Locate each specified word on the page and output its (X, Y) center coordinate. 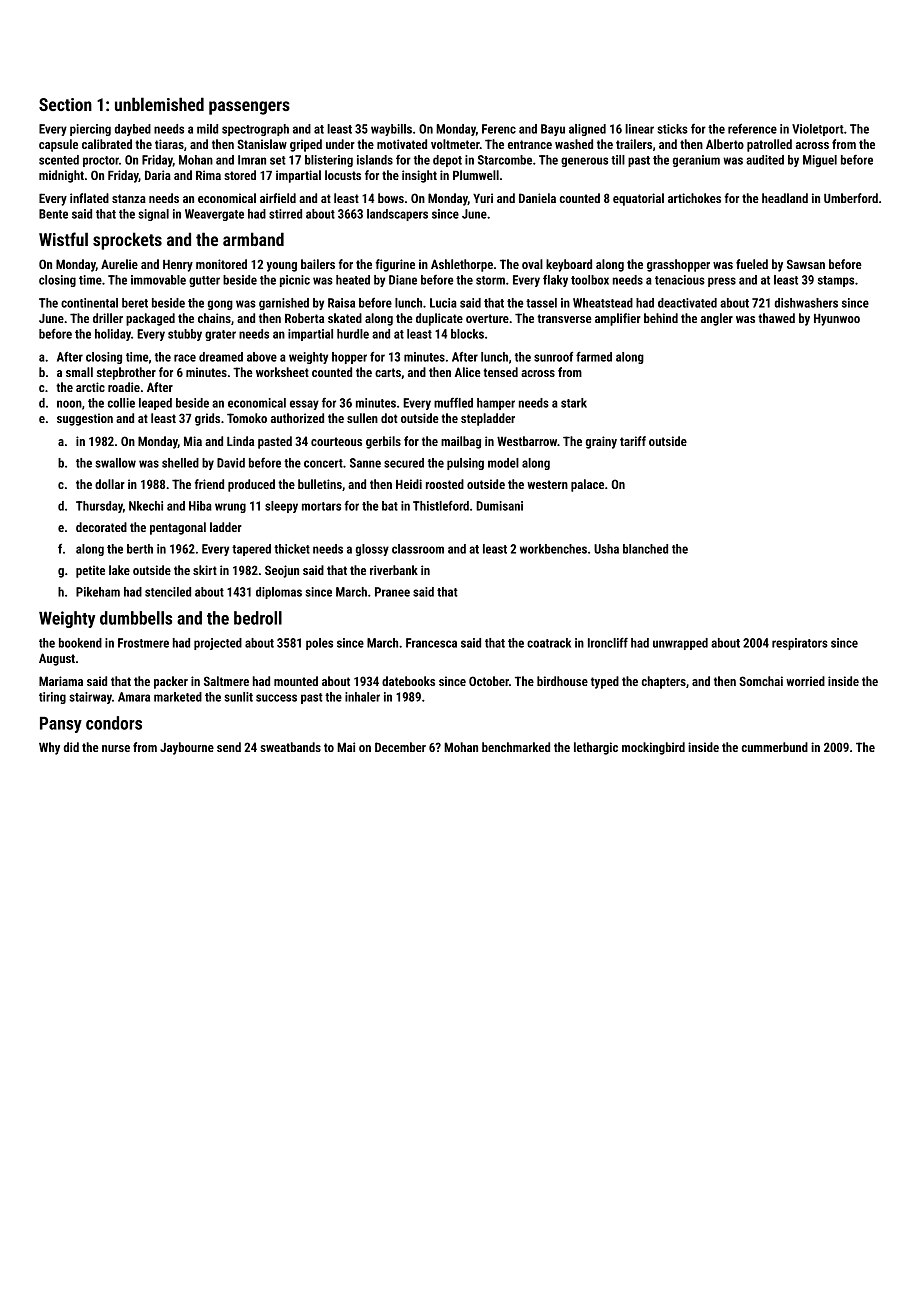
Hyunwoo (837, 320)
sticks (672, 129)
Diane (403, 280)
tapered (251, 550)
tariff (633, 441)
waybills (391, 130)
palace (587, 485)
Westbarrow (527, 441)
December (400, 747)
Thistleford (441, 505)
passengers (249, 108)
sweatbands (290, 747)
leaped (155, 404)
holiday (113, 335)
